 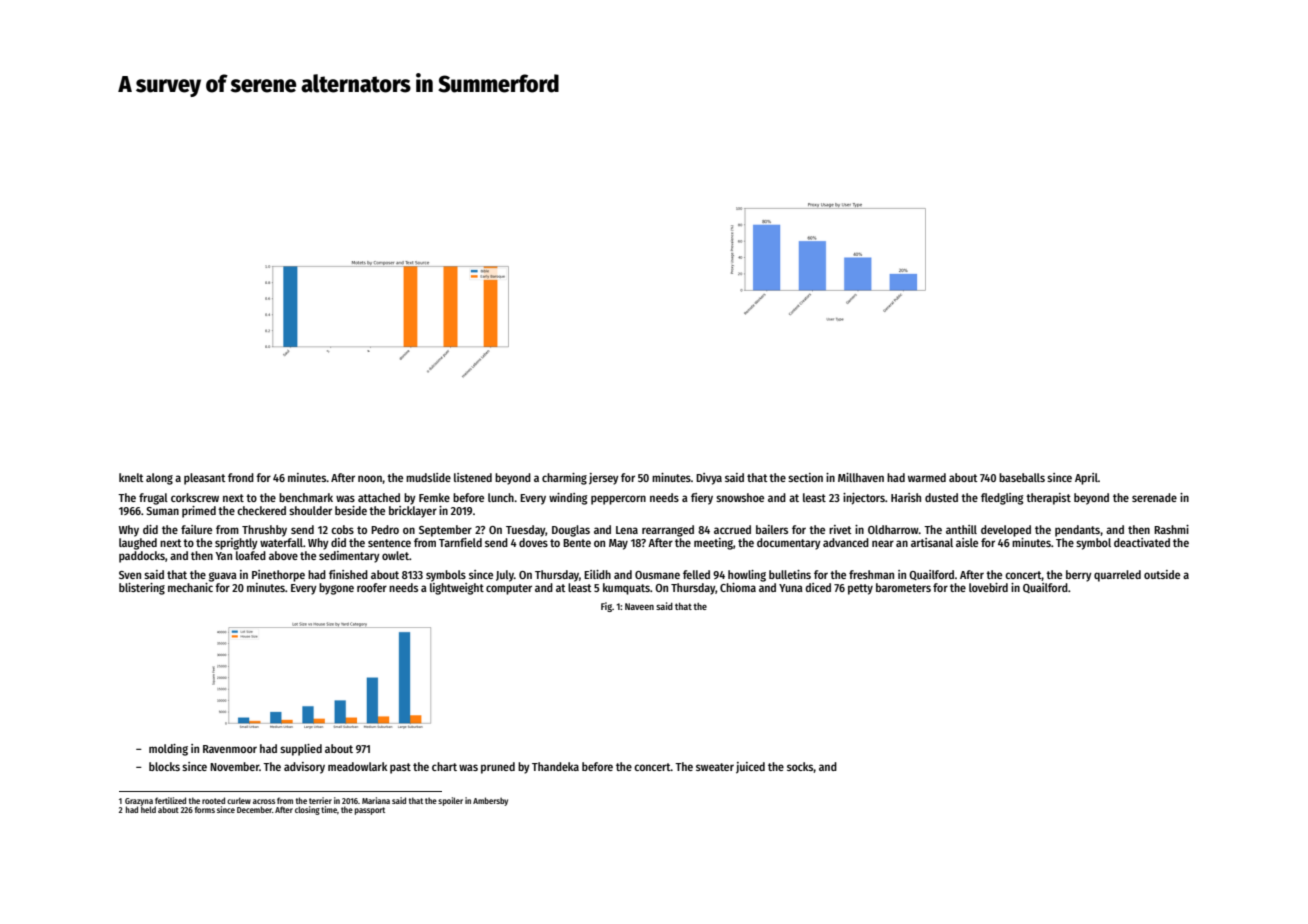 I want to click on fiery, so click(x=702, y=499).
